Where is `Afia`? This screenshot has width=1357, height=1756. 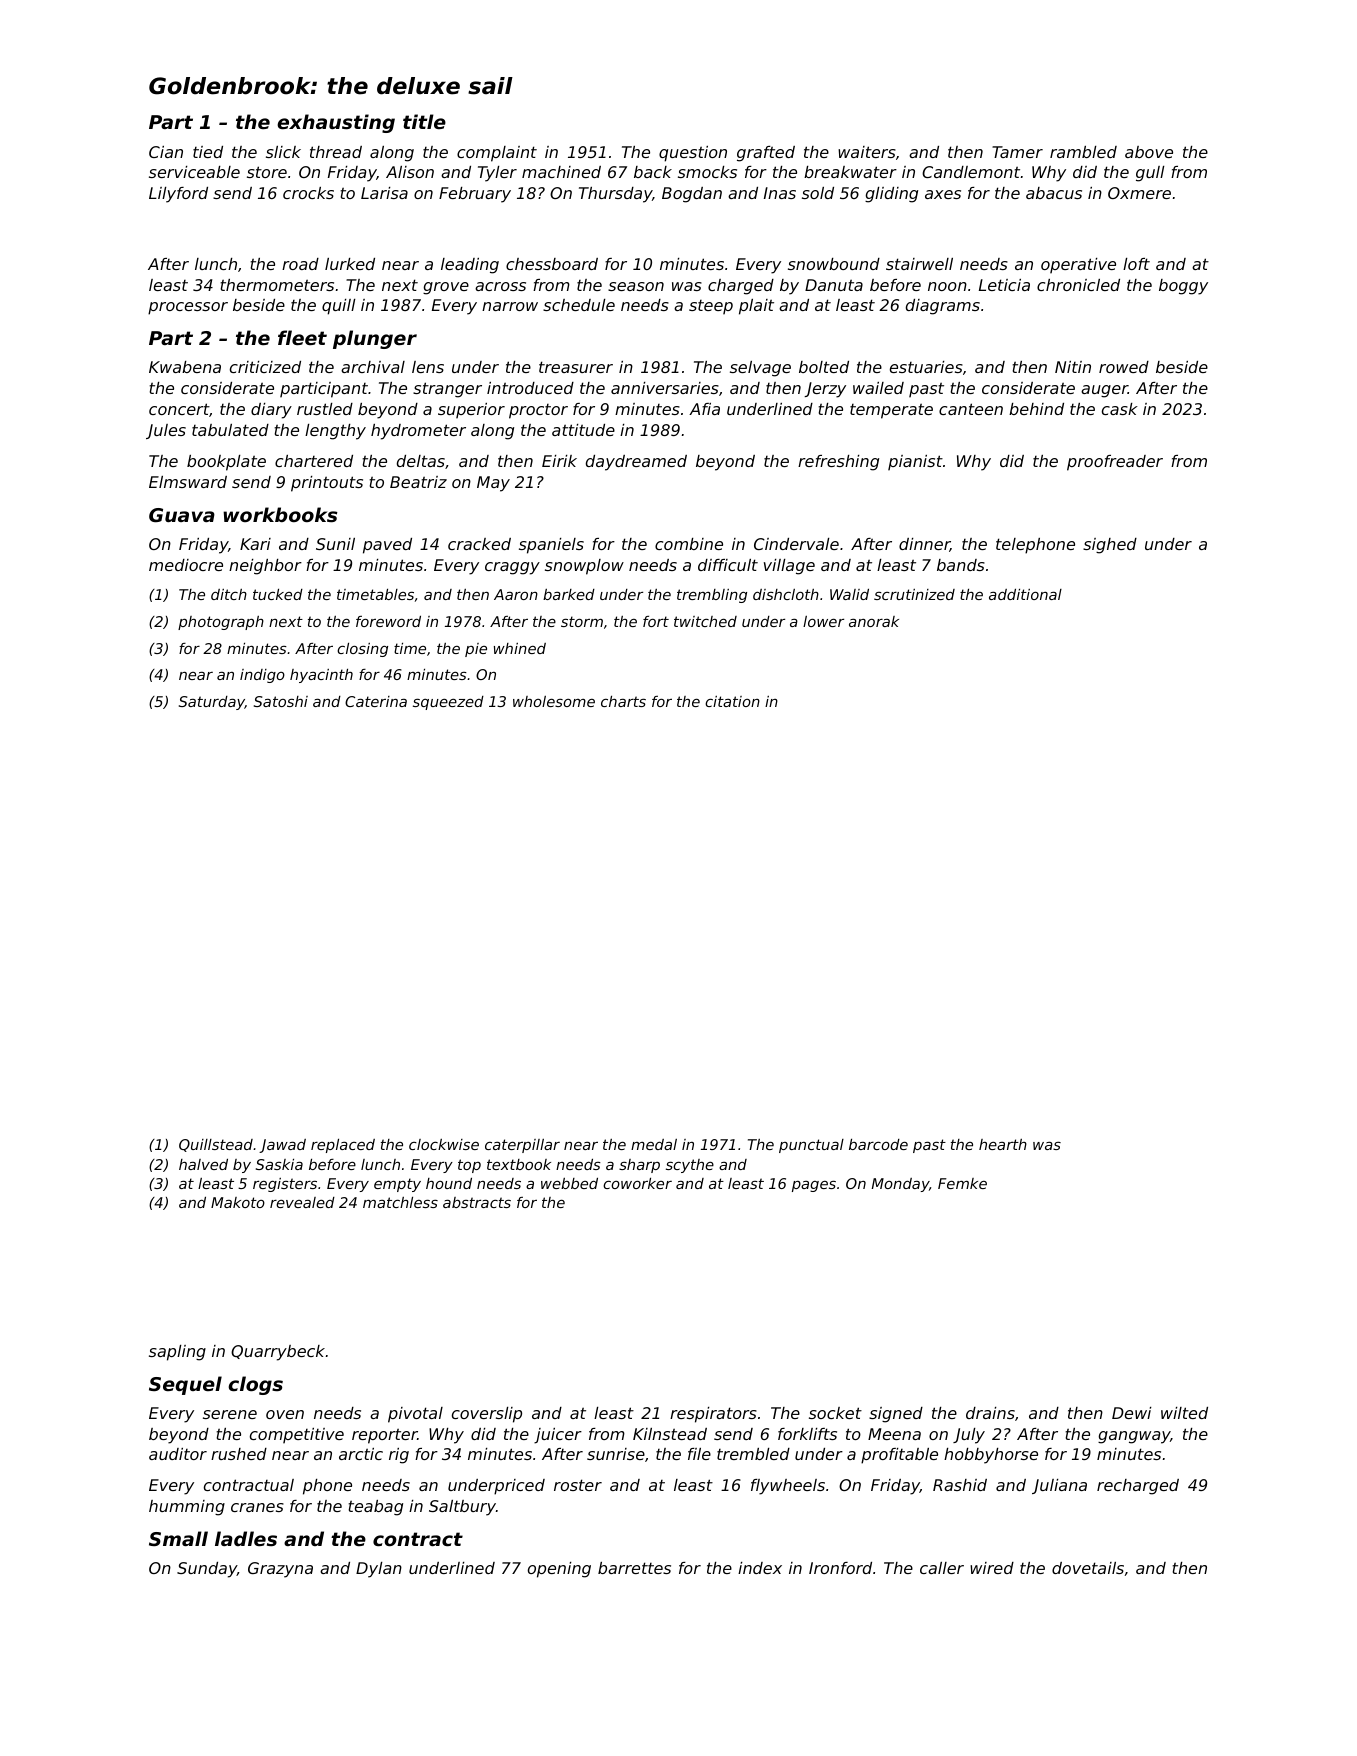 Afia is located at coordinates (704, 409).
